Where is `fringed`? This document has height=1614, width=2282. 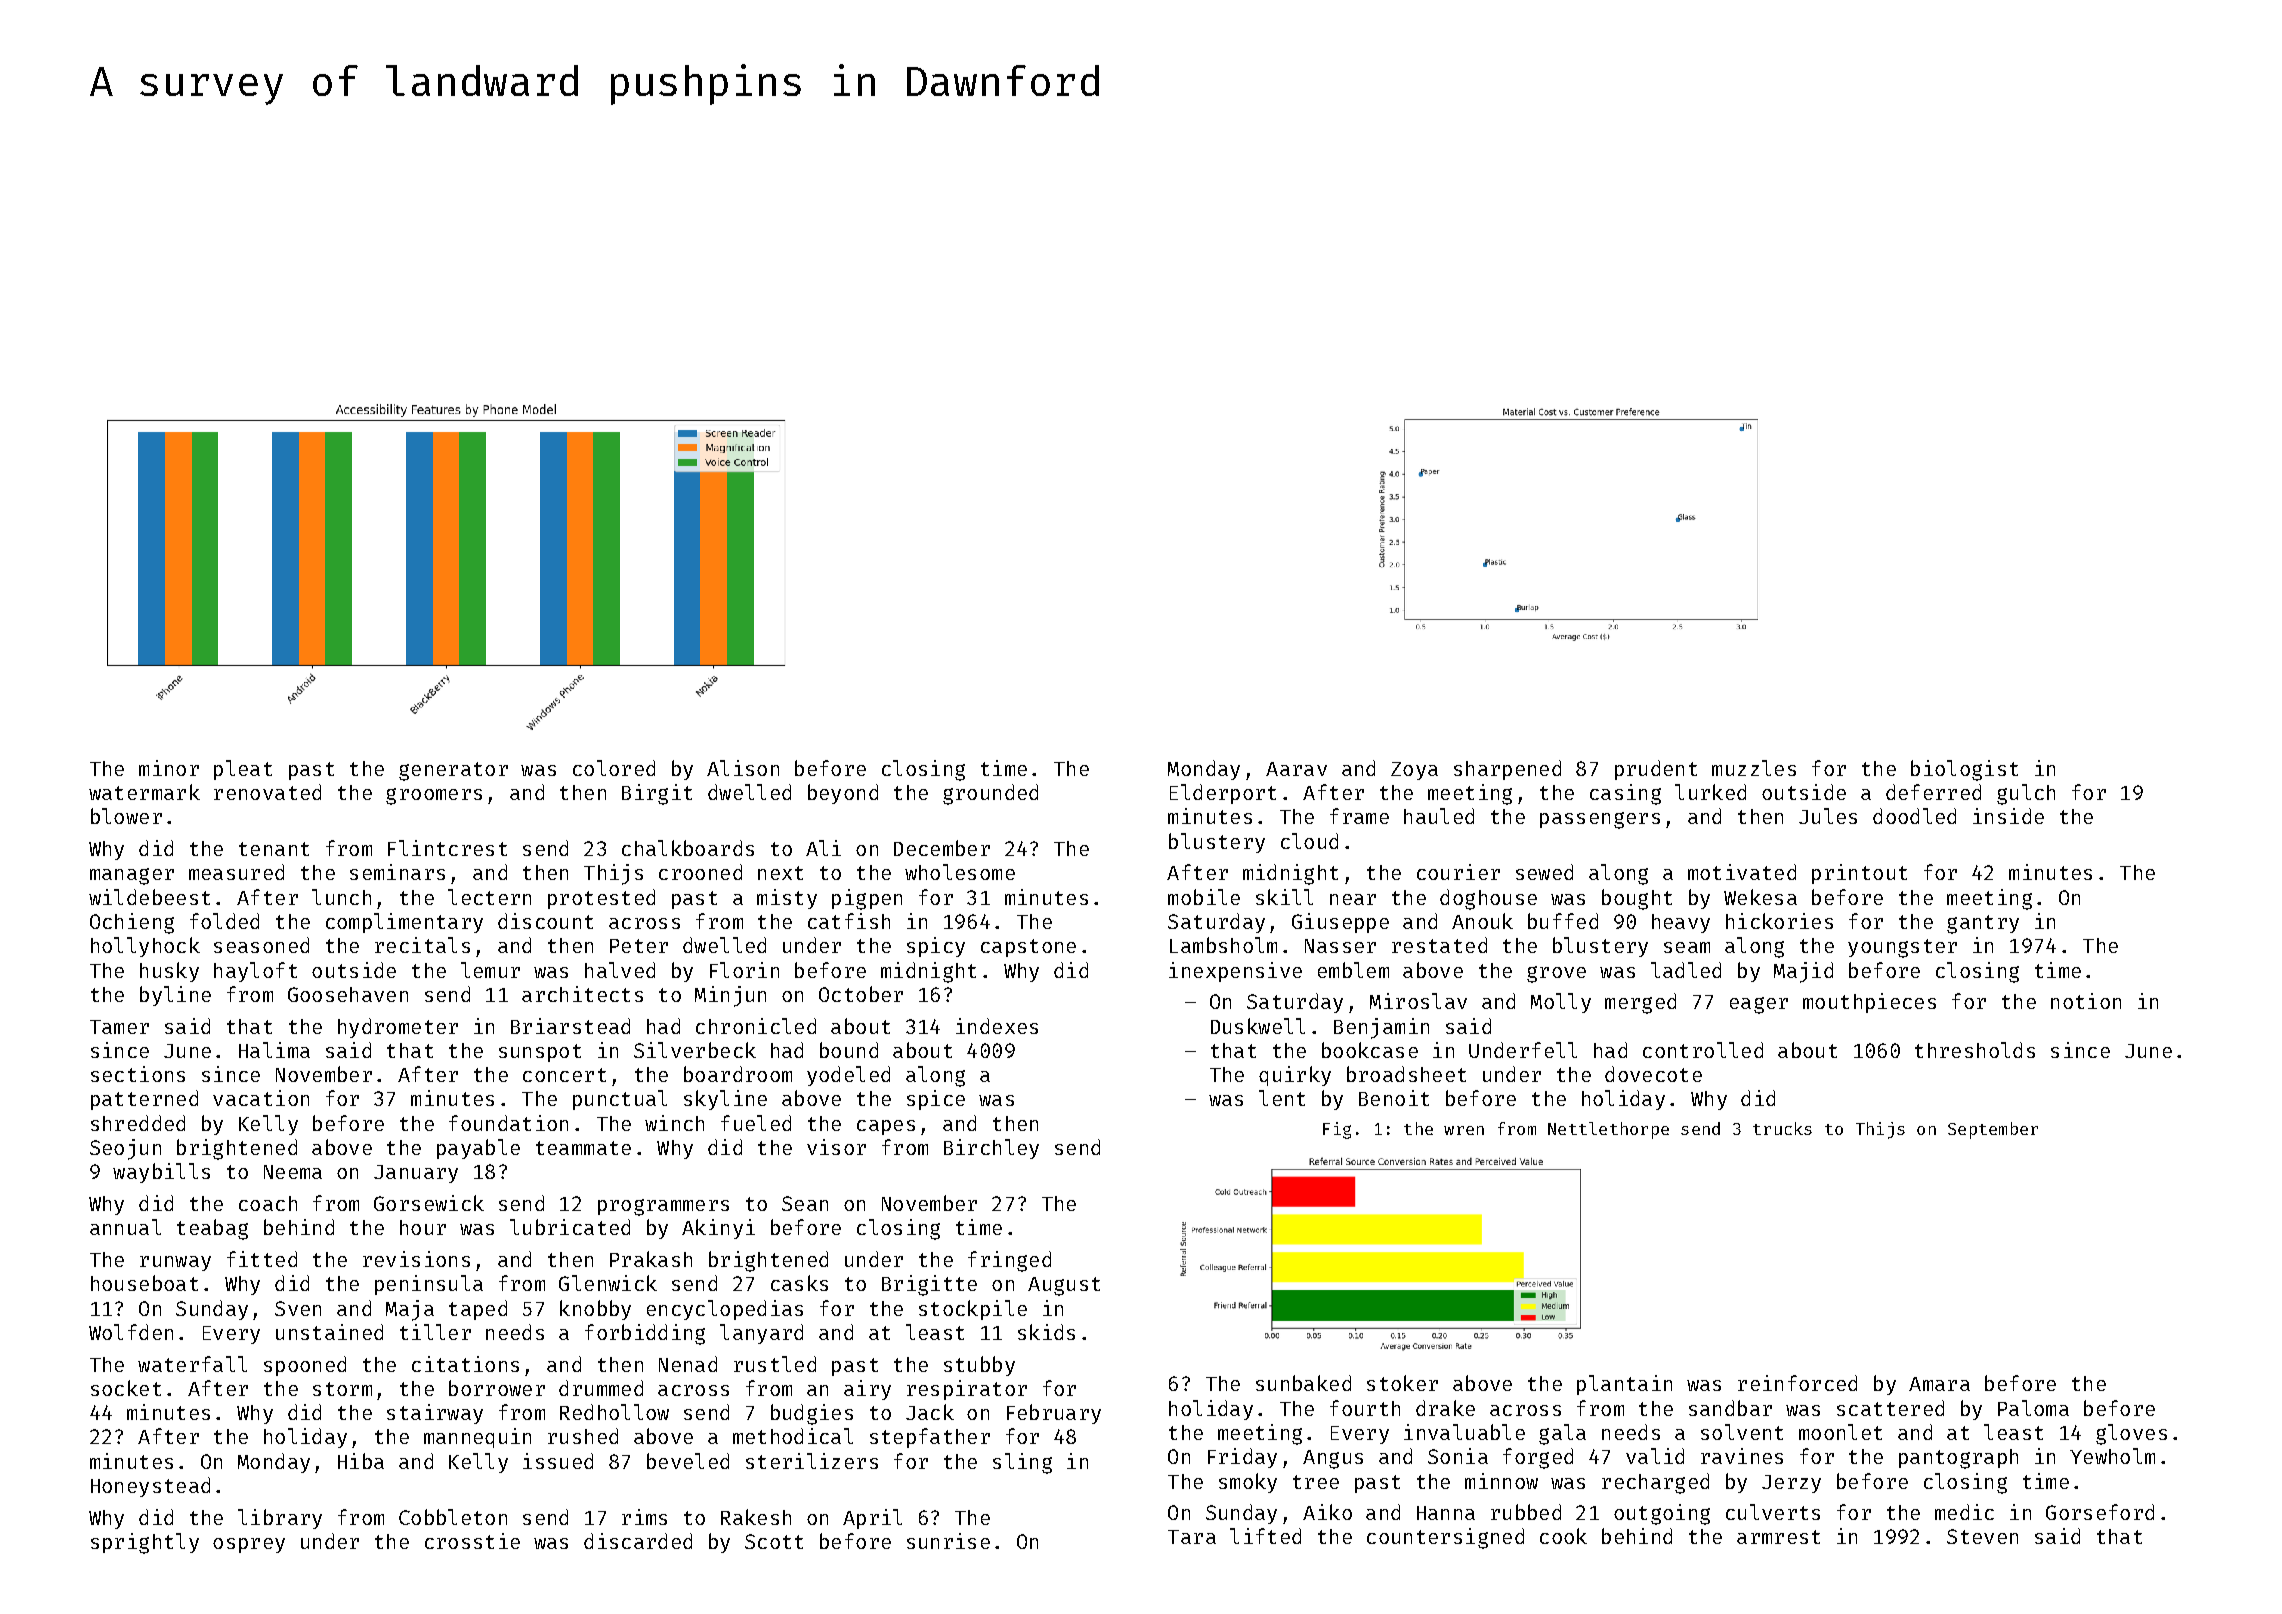
fringed is located at coordinates (1009, 1261).
